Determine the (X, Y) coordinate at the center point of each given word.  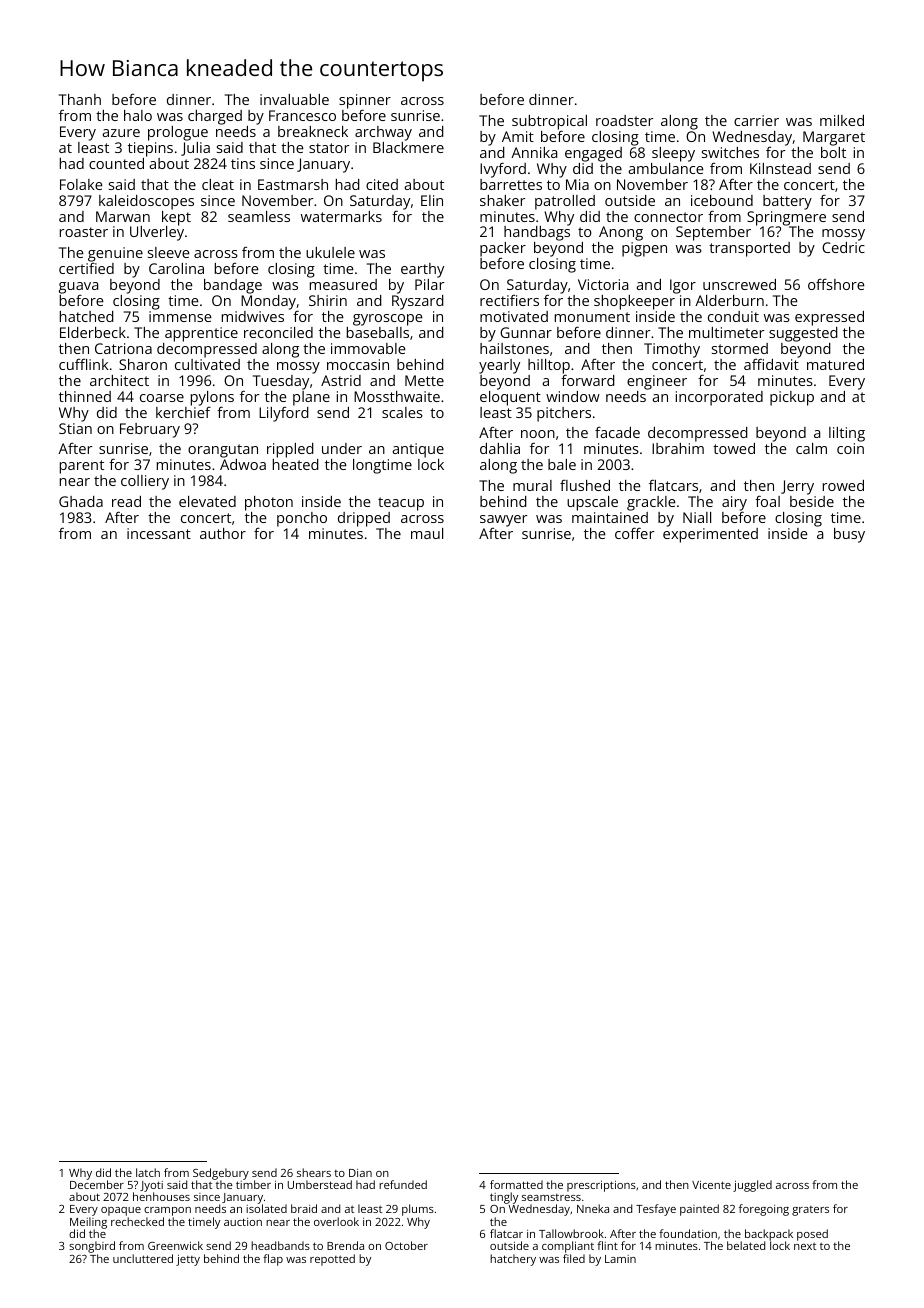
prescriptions (601, 1186)
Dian (360, 1173)
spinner (365, 102)
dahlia (500, 448)
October (406, 1245)
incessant (159, 533)
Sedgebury (221, 1174)
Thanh (80, 99)
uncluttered (143, 1258)
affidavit (771, 364)
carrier (756, 120)
